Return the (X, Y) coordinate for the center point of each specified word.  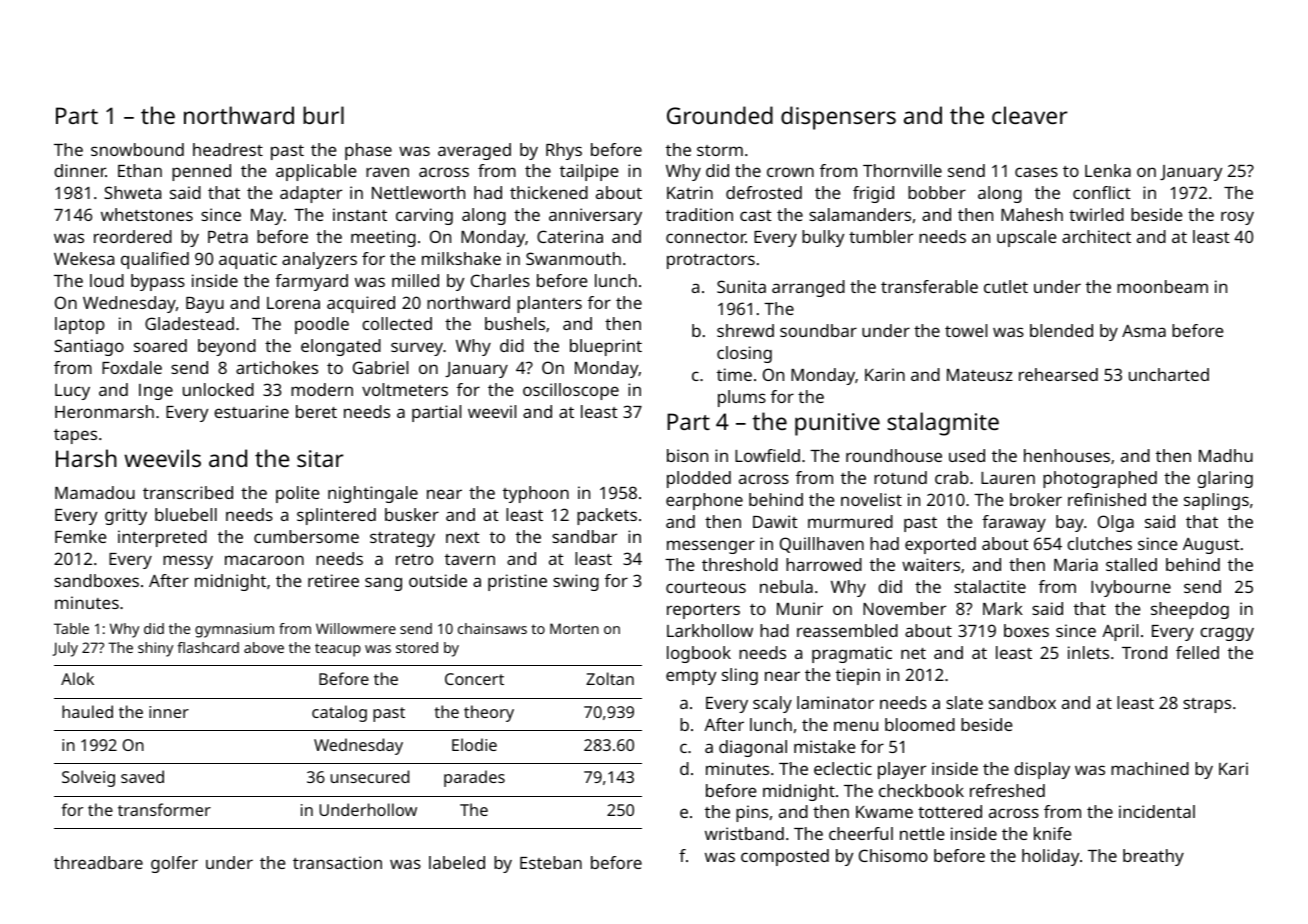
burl (323, 115)
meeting (383, 238)
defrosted (764, 192)
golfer (174, 864)
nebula (786, 586)
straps (1207, 705)
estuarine (251, 411)
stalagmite (943, 424)
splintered (336, 516)
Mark (1003, 608)
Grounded (720, 115)
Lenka (1108, 170)
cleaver (1030, 115)
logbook (699, 654)
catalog (339, 713)
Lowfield (767, 455)
